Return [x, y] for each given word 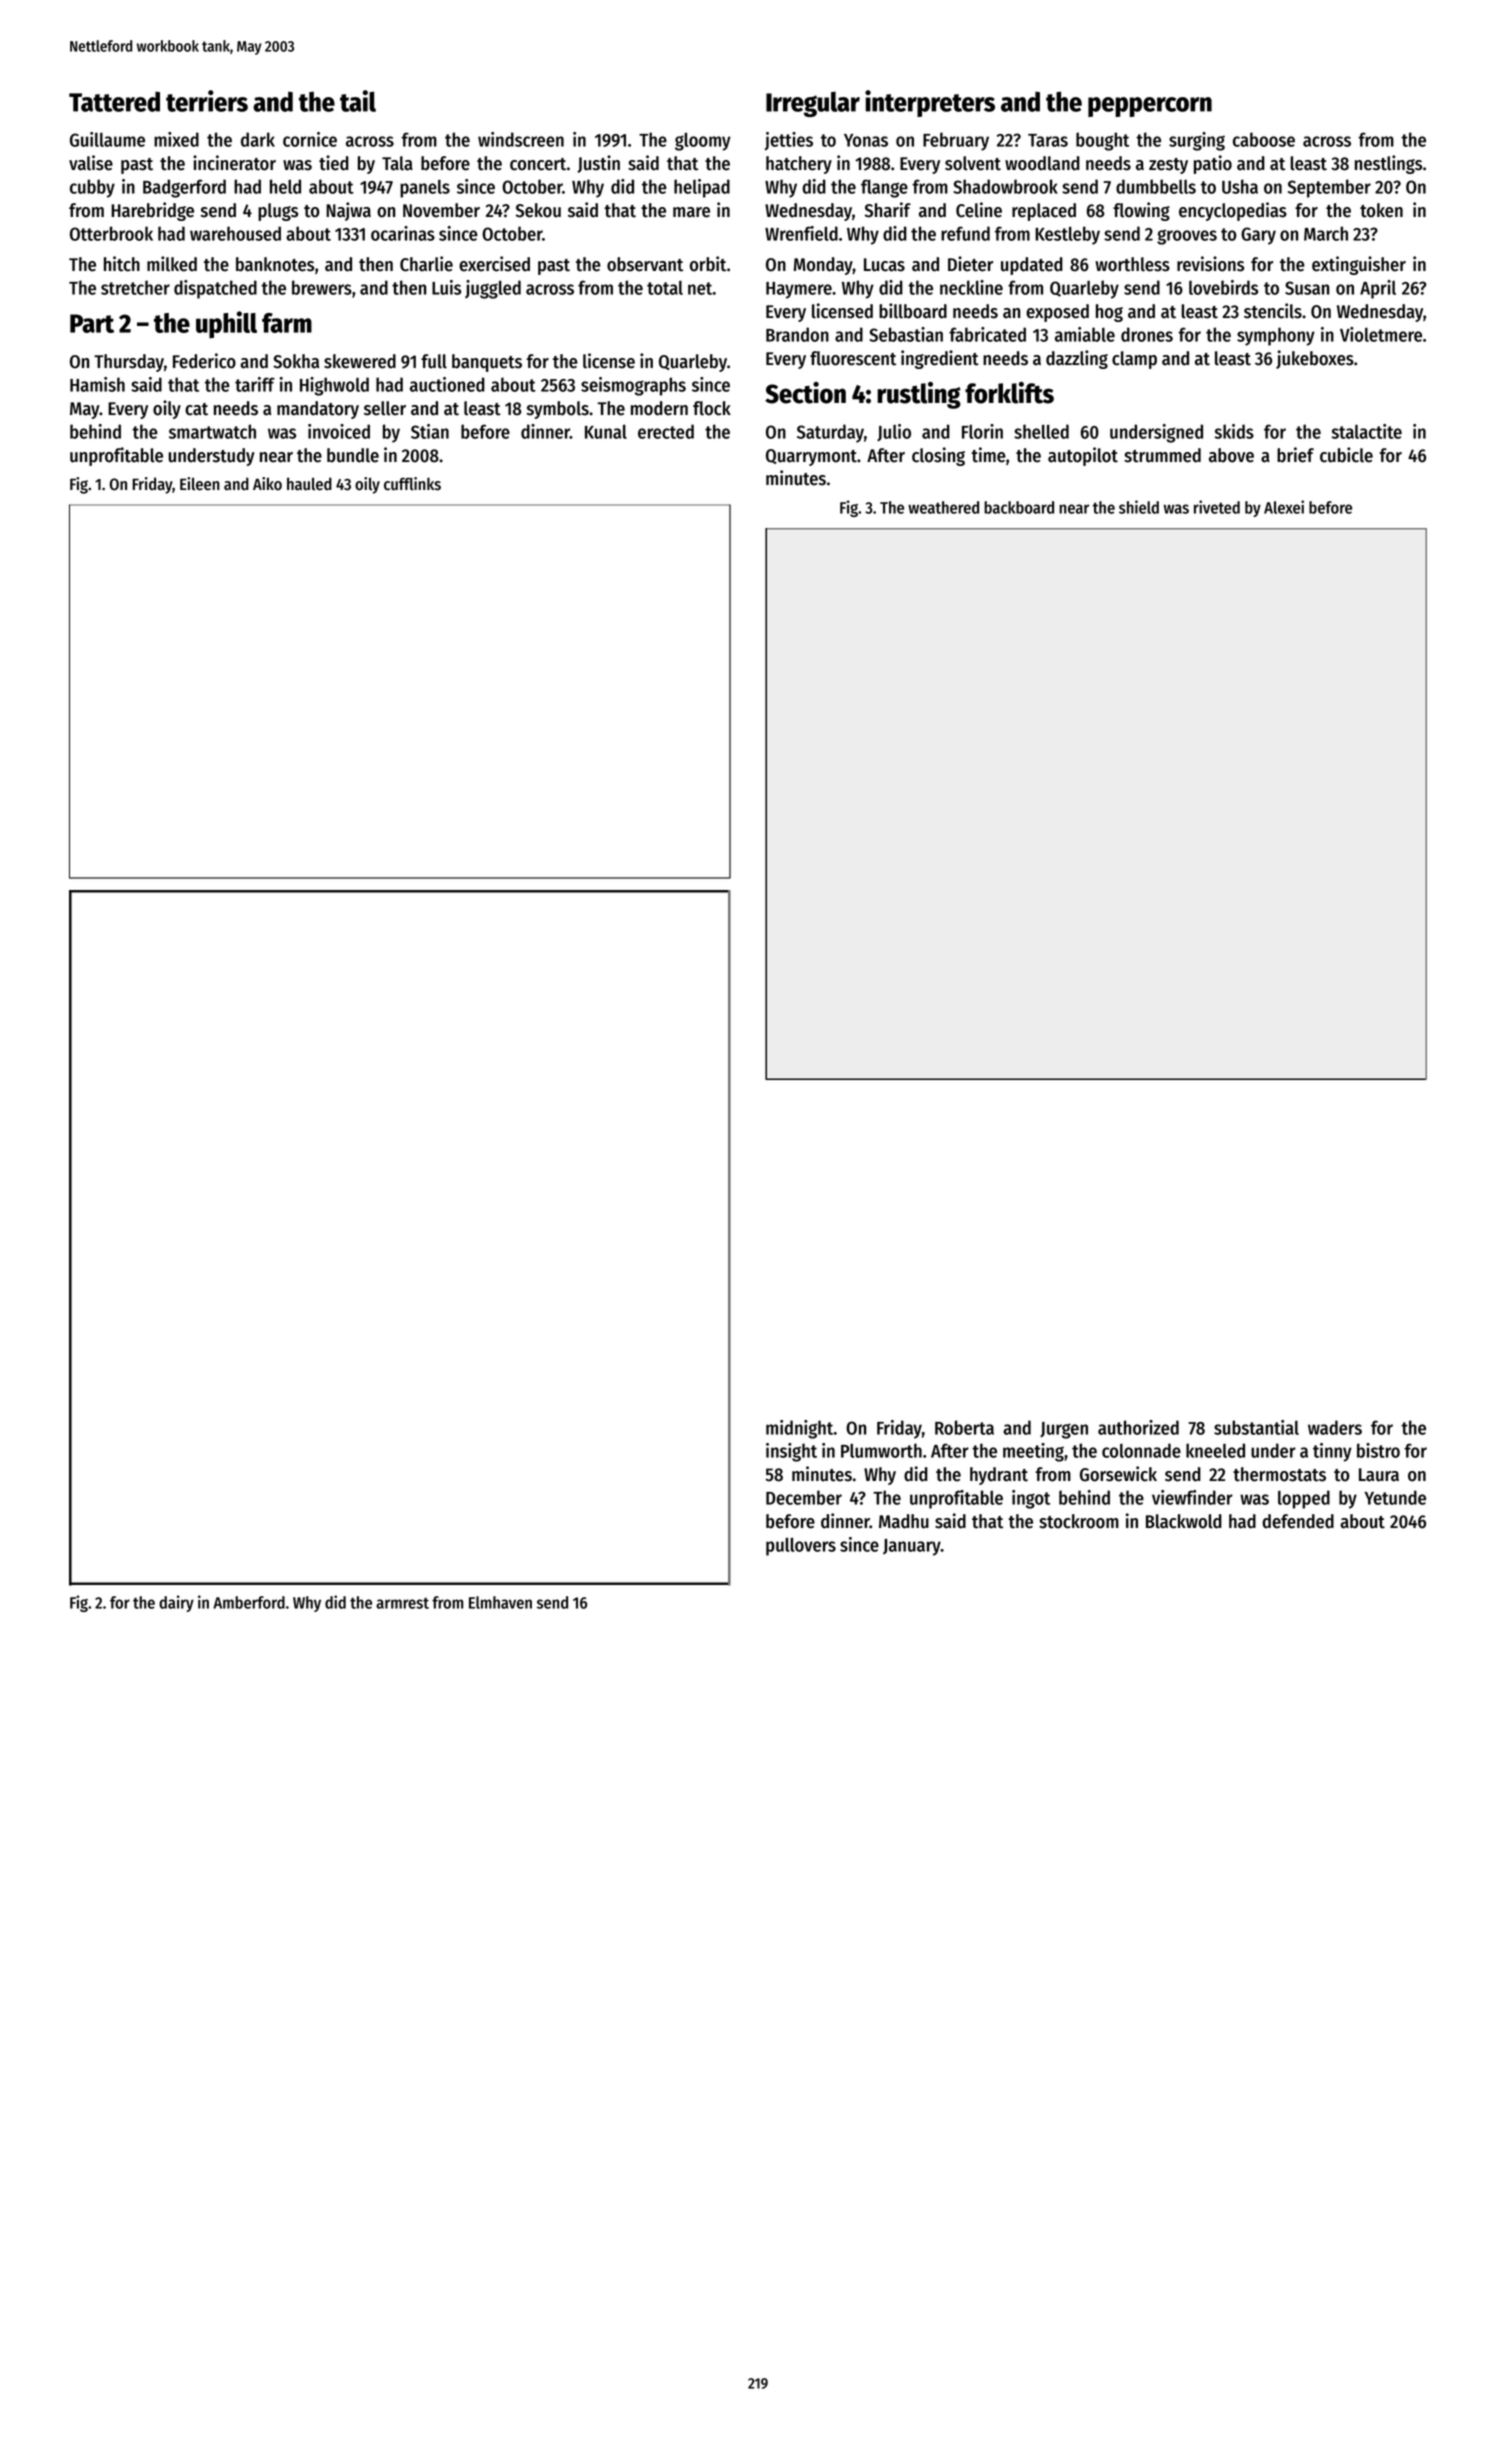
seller [385, 408]
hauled [309, 484]
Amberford [249, 1602]
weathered [943, 507]
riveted [1217, 507]
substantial [1256, 1427]
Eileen [200, 484]
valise [91, 163]
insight [791, 1452]
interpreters [930, 103]
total [665, 288]
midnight [800, 1429]
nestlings [1388, 164]
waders [1335, 1427]
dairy [176, 1603]
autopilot [1083, 456]
